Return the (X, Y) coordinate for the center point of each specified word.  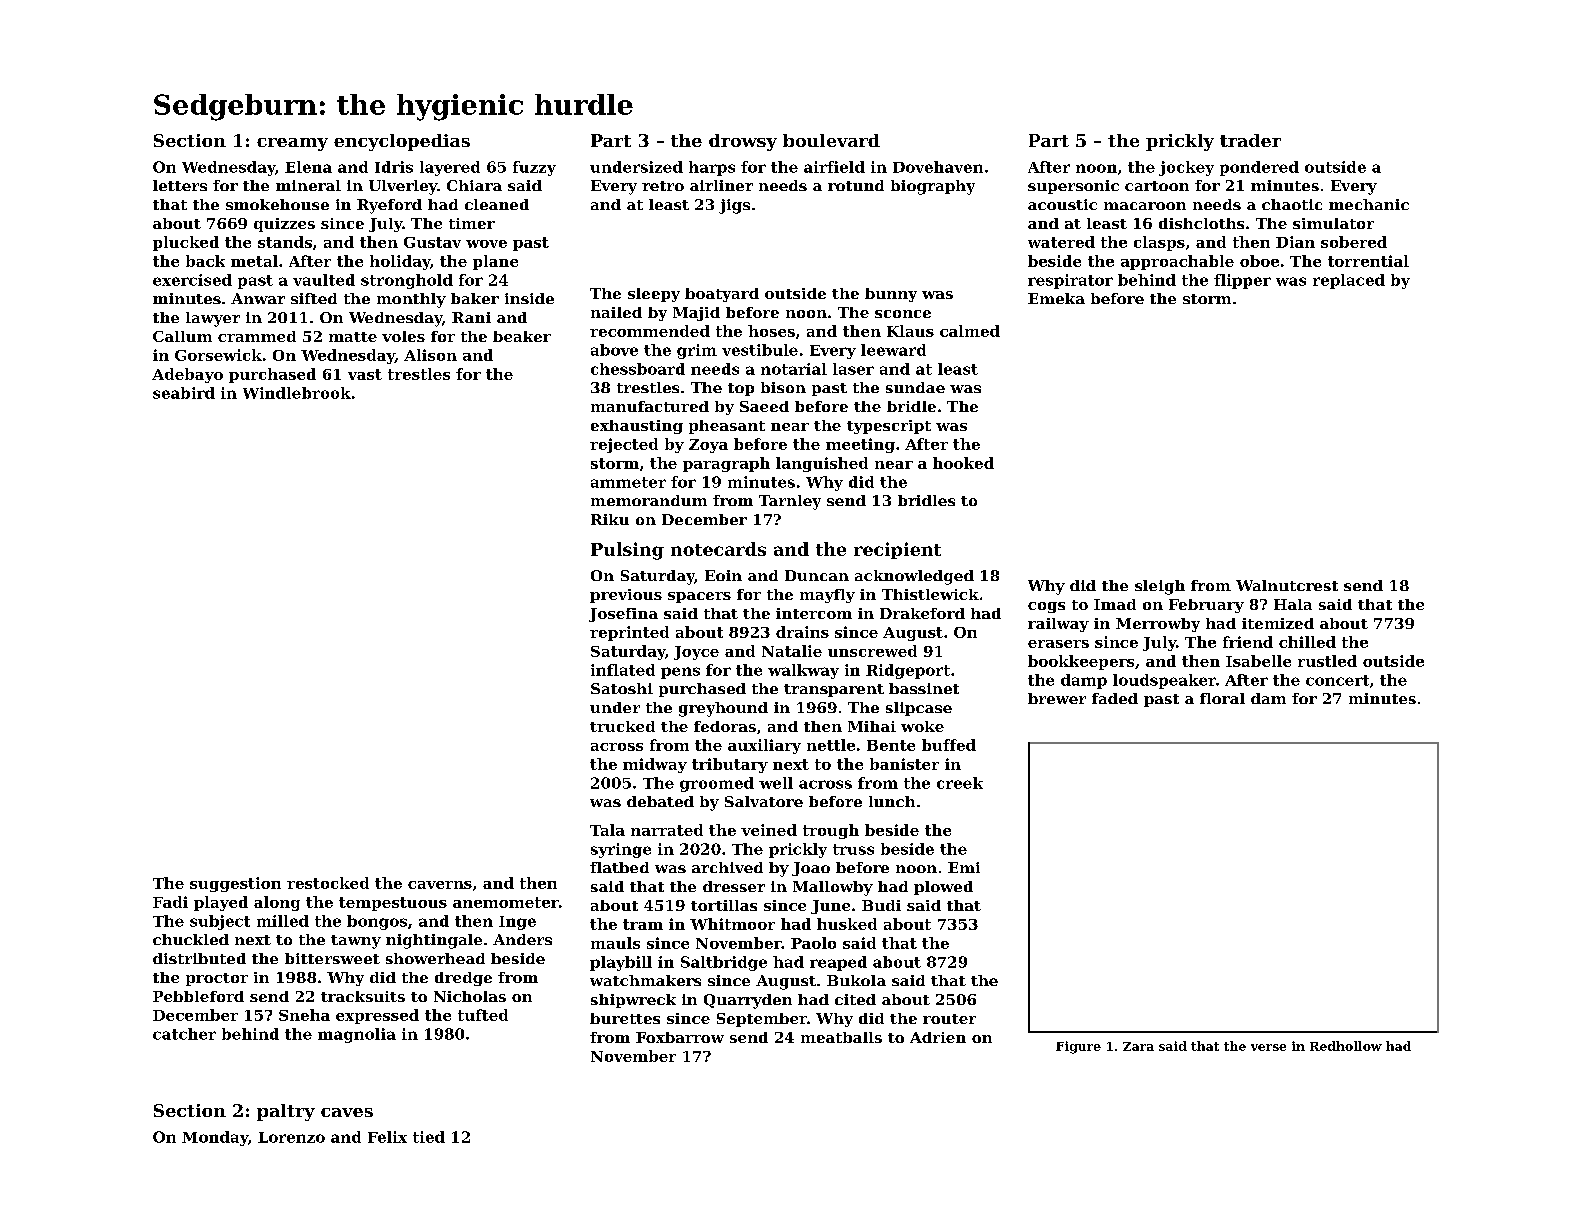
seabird (184, 393)
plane (495, 262)
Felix (387, 1137)
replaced (1349, 281)
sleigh (1160, 587)
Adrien (938, 1037)
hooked (963, 463)
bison (783, 387)
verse (1268, 1047)
